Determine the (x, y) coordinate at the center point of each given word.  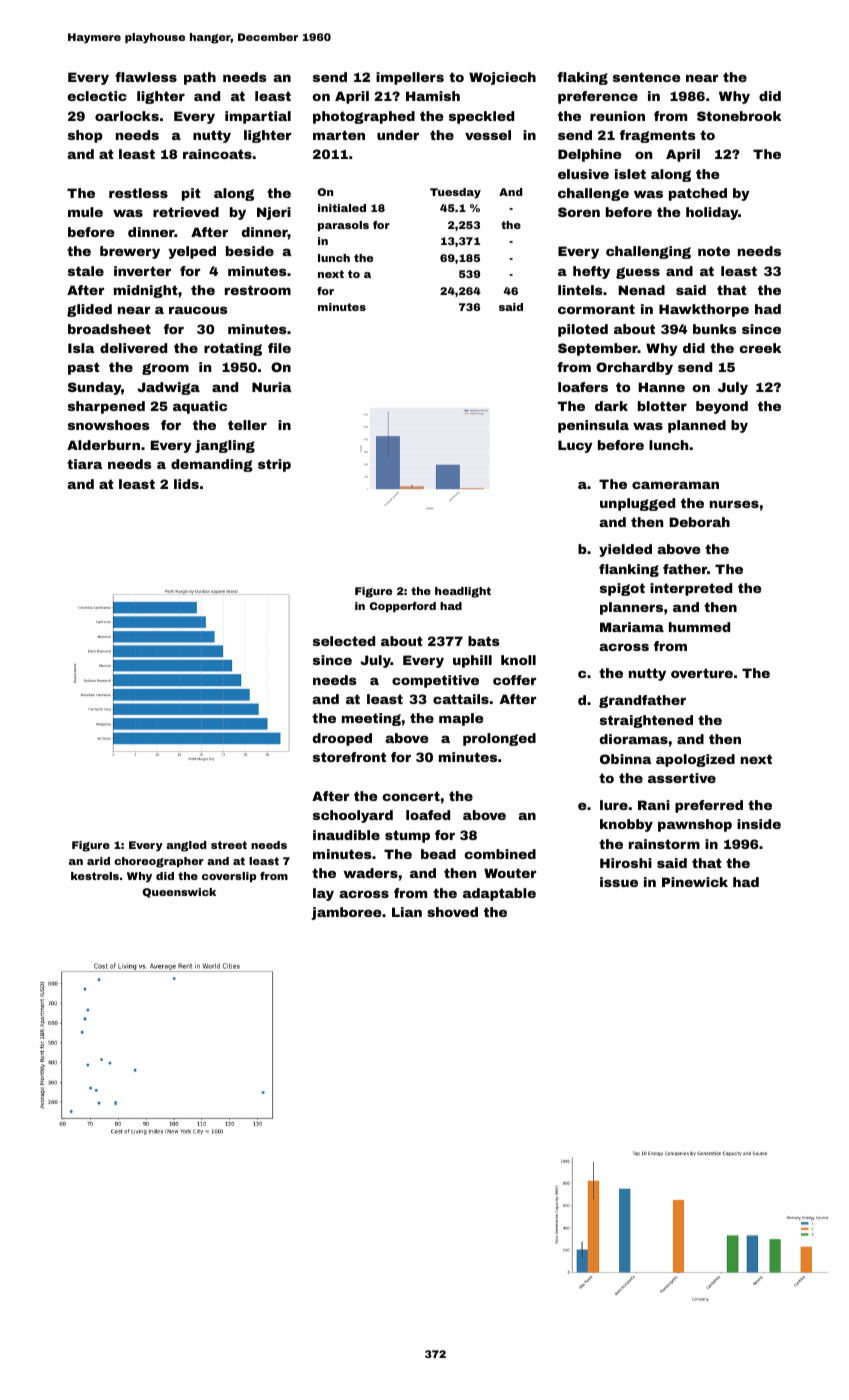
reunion (617, 116)
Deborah (699, 522)
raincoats (217, 154)
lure (614, 805)
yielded (625, 550)
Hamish (433, 96)
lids (186, 484)
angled (186, 846)
